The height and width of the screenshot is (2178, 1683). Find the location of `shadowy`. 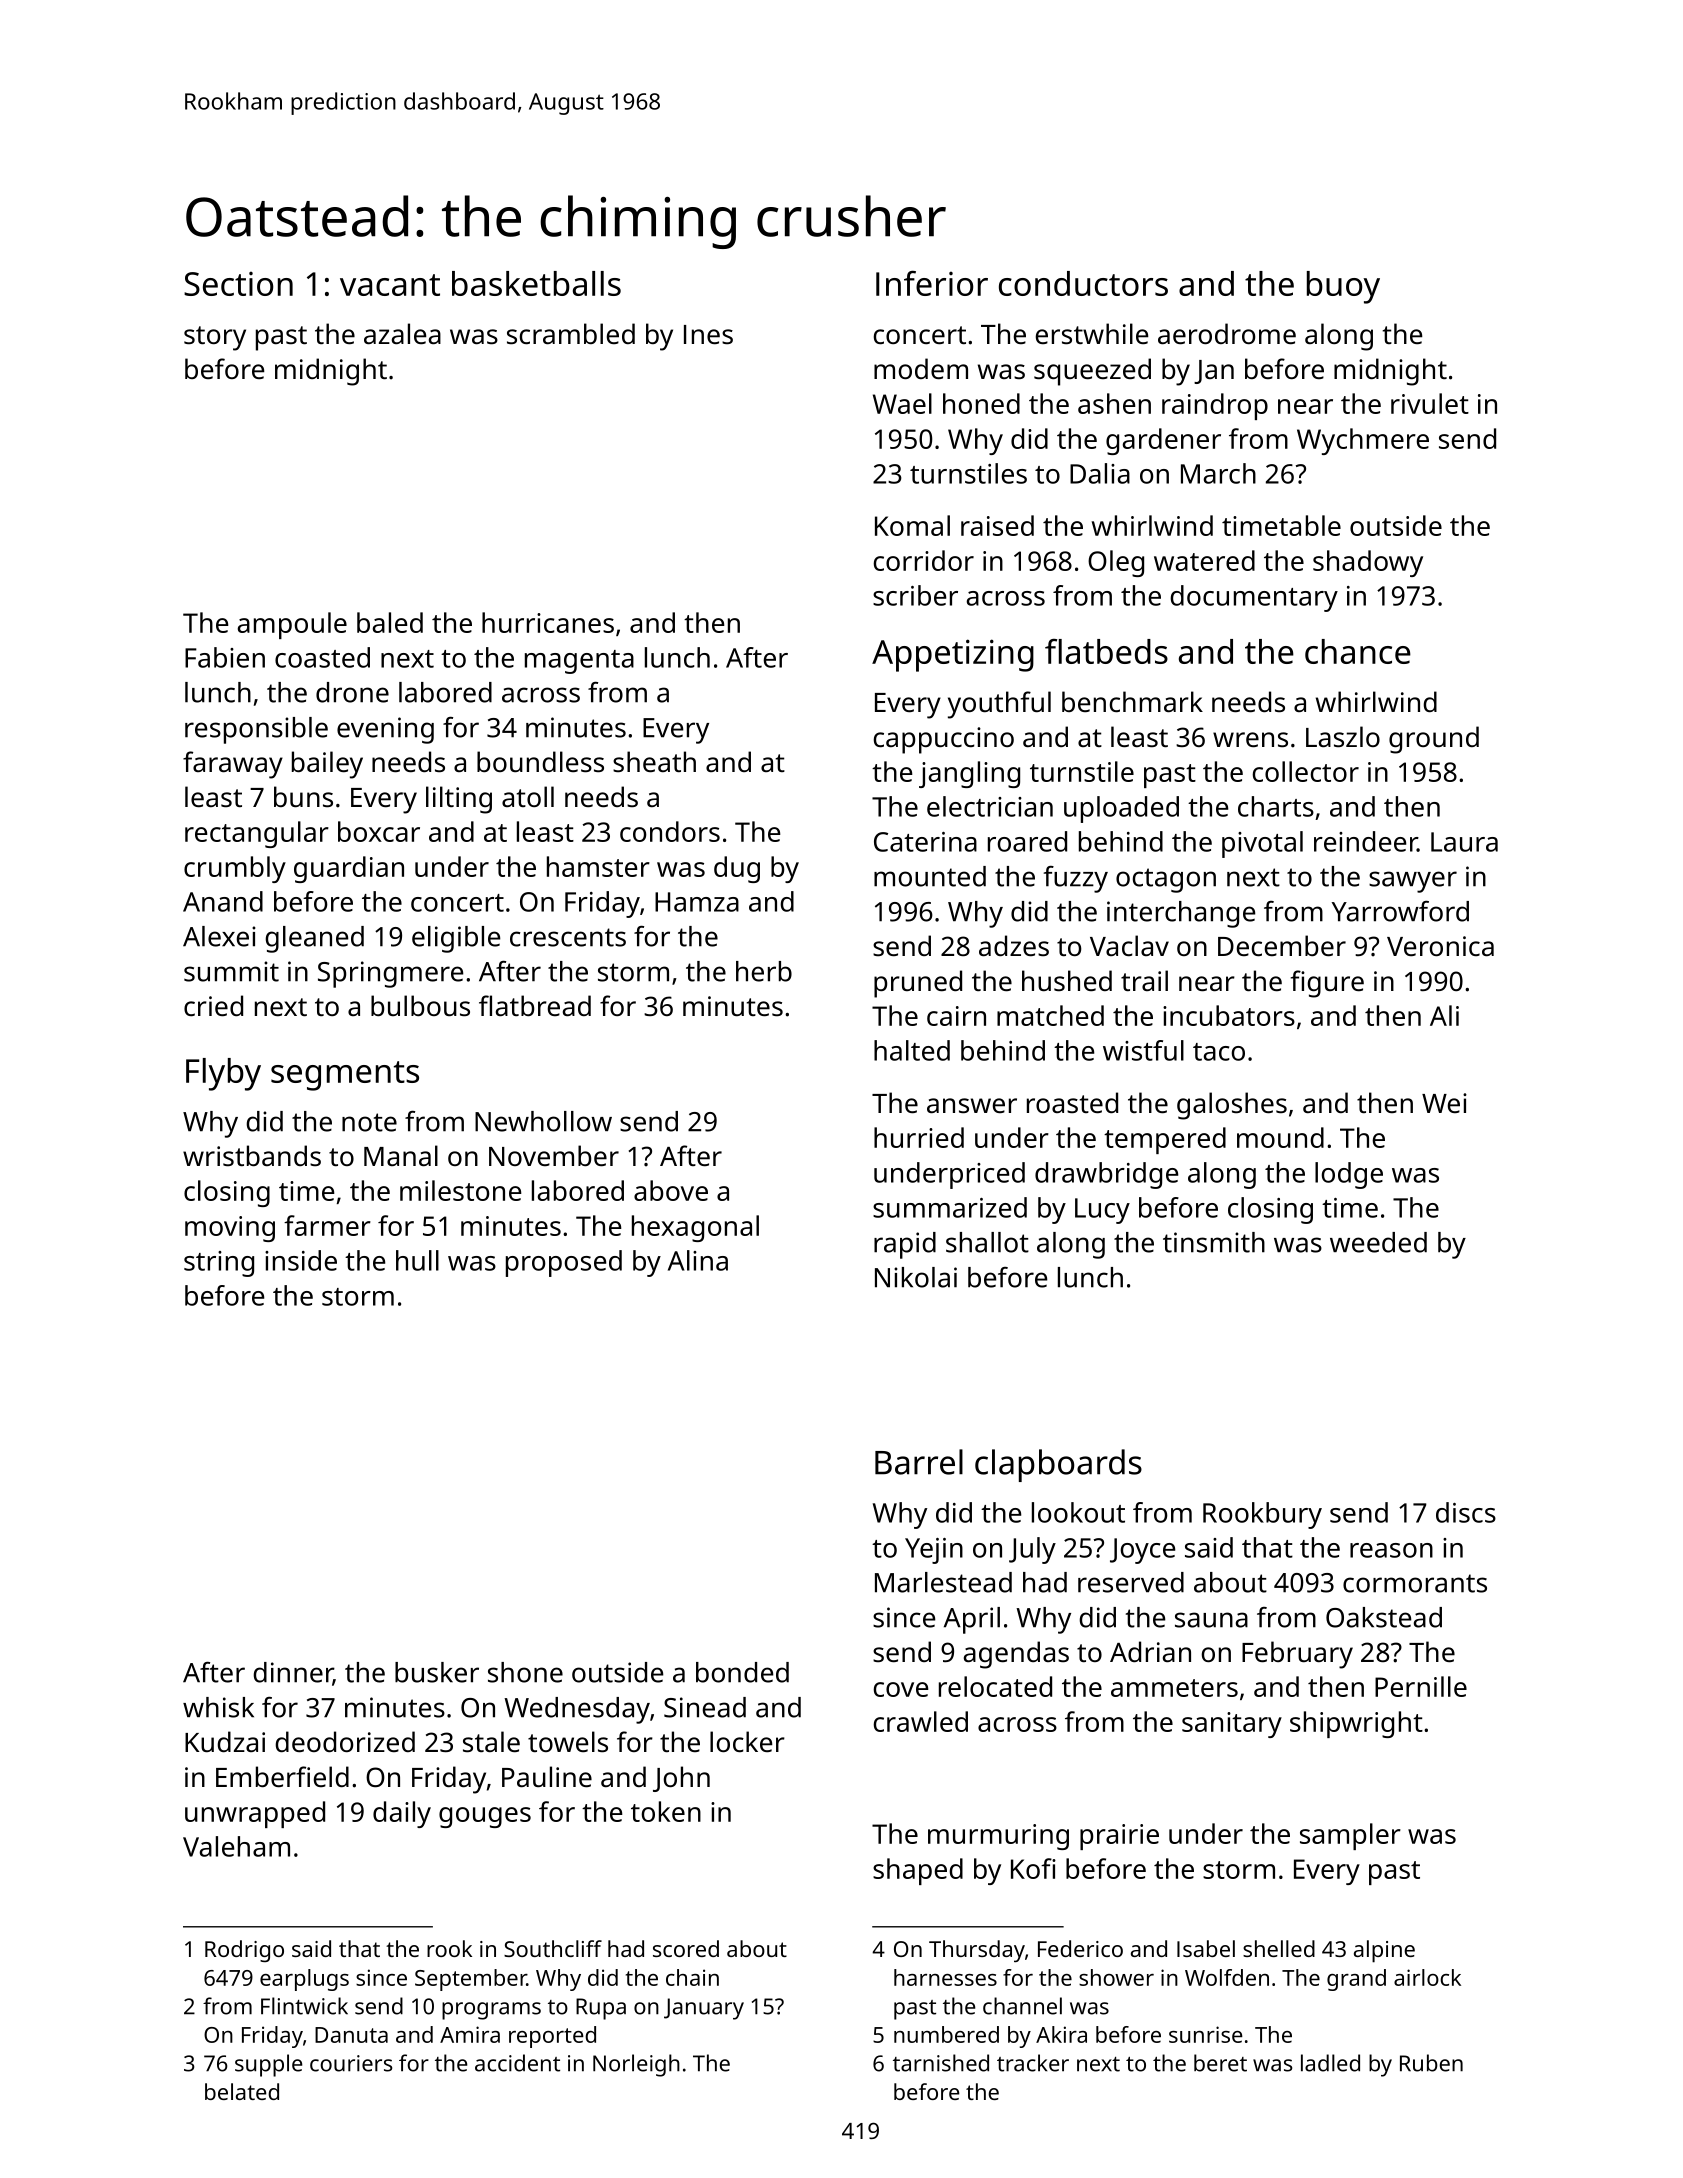

shadowy is located at coordinates (1368, 563).
